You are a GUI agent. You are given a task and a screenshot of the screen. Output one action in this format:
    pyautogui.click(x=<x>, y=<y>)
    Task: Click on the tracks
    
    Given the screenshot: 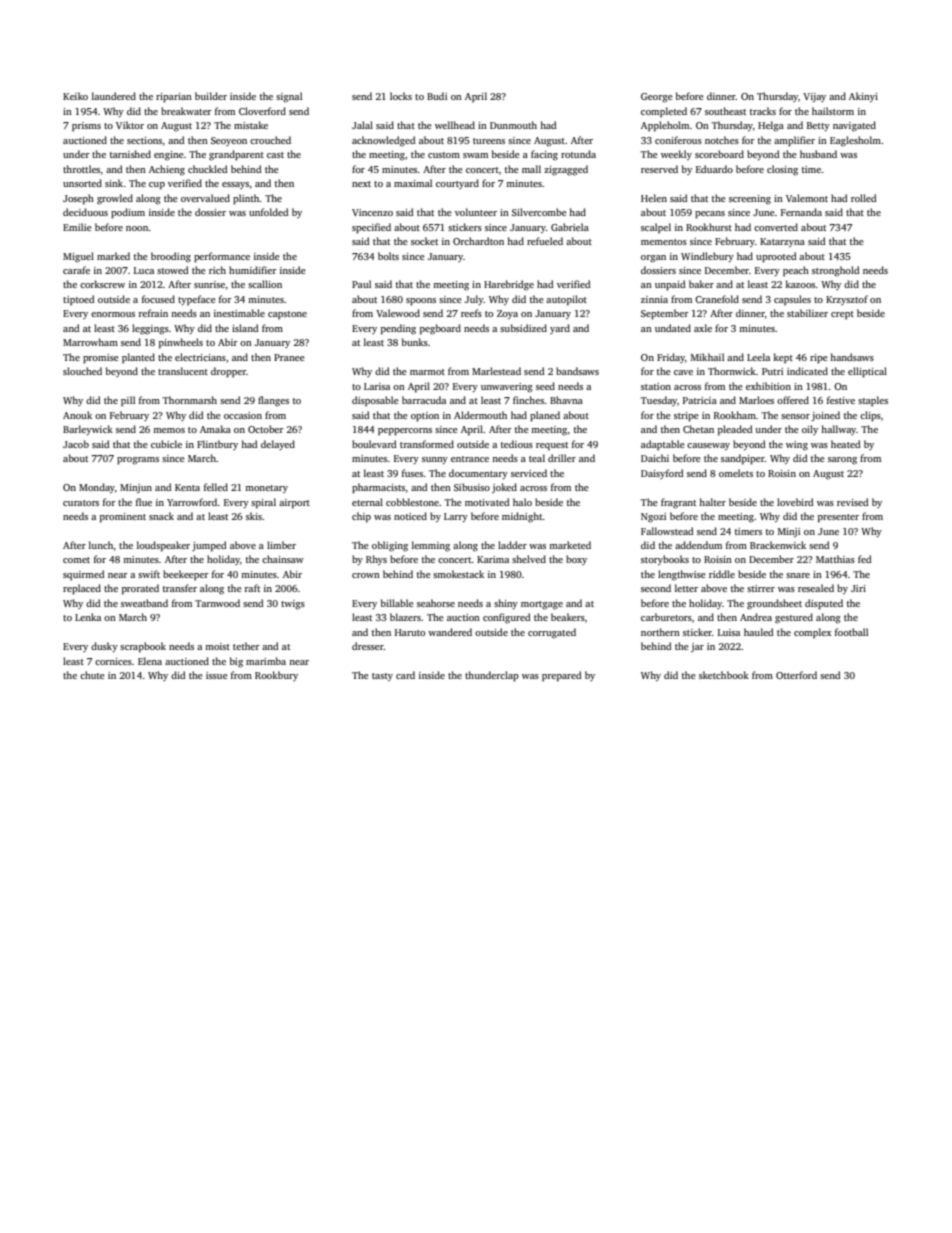 What is the action you would take?
    pyautogui.click(x=763, y=111)
